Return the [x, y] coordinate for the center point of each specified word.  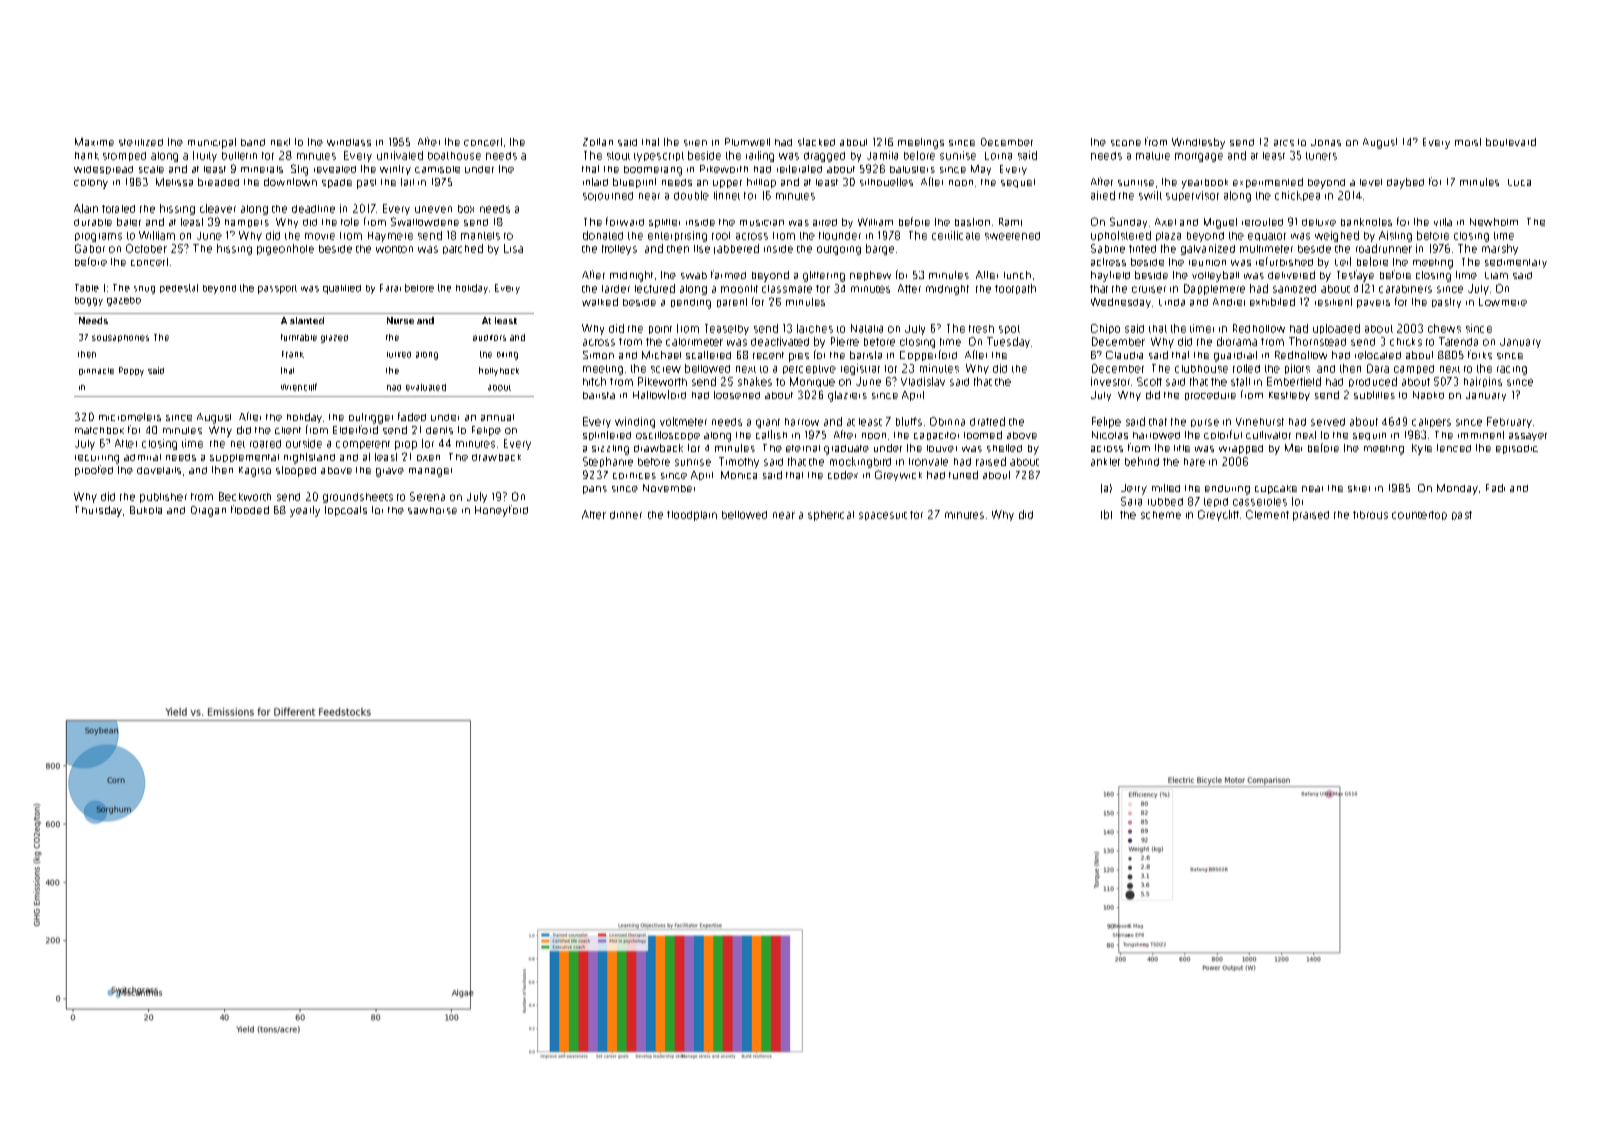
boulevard [1511, 142]
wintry [395, 170]
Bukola [146, 510]
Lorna [998, 156]
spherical [831, 516]
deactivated [780, 341]
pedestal [179, 288]
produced [1373, 382]
